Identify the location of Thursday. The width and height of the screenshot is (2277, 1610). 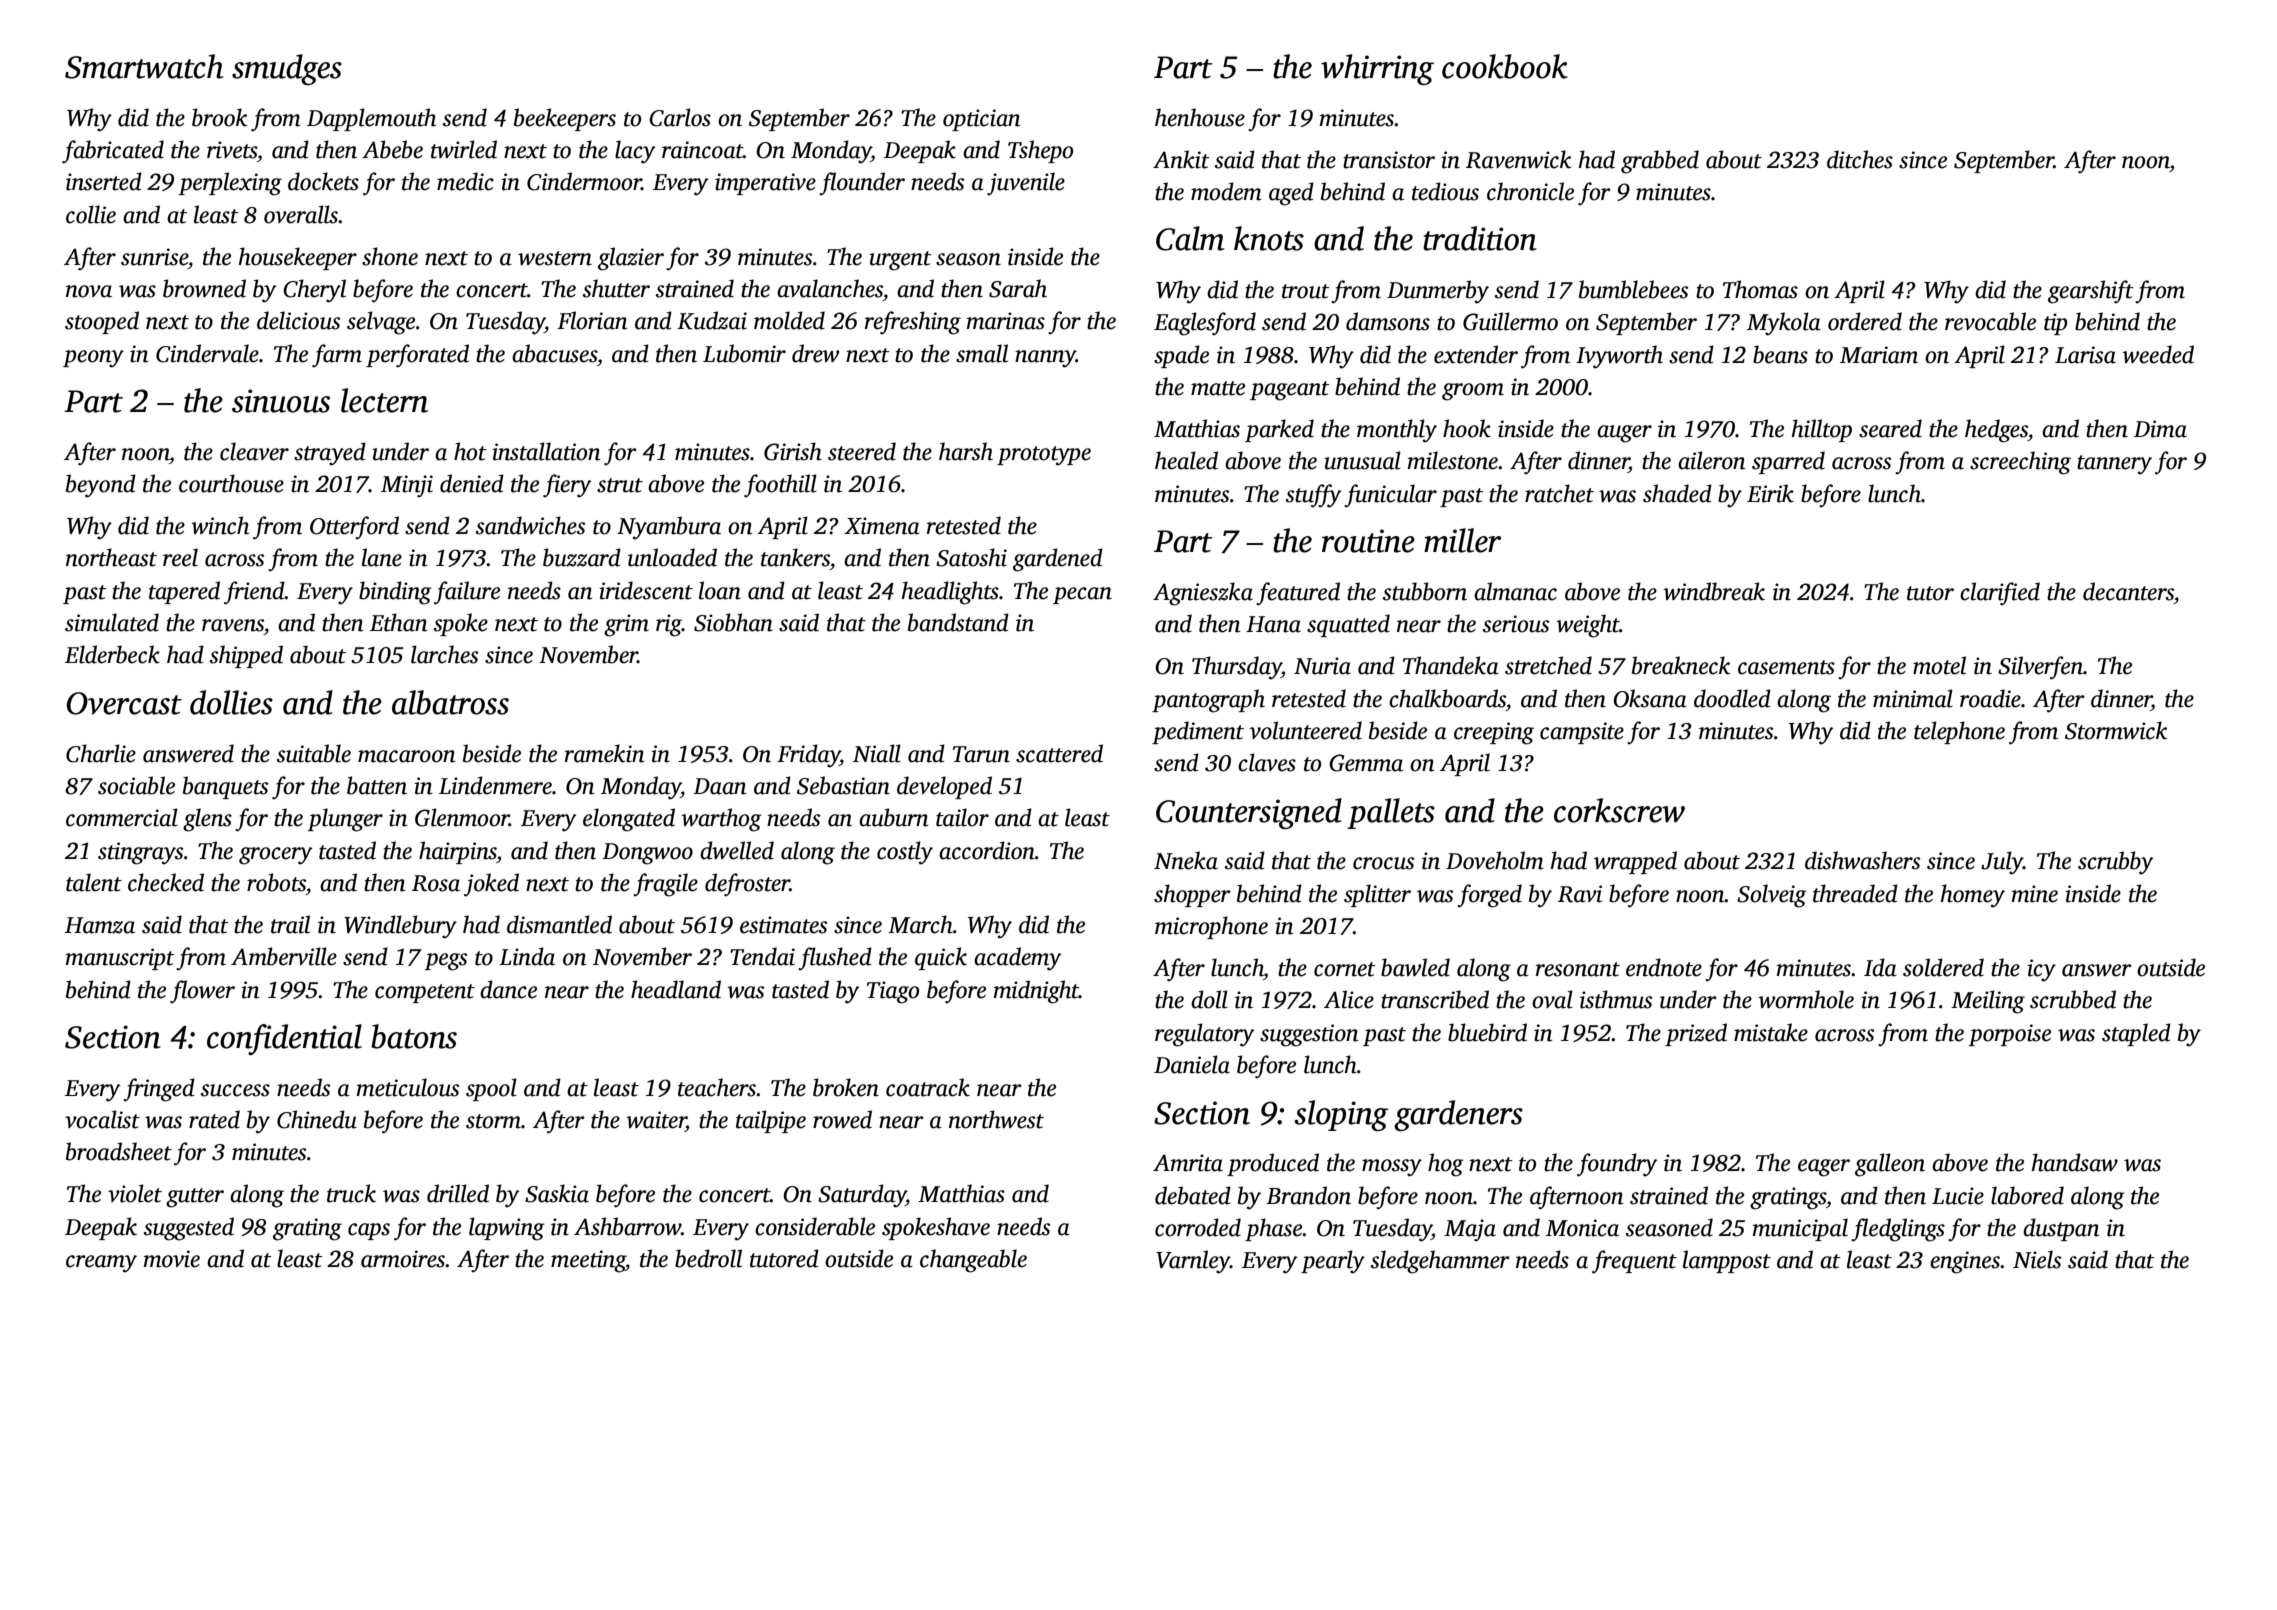
(1237, 668).
